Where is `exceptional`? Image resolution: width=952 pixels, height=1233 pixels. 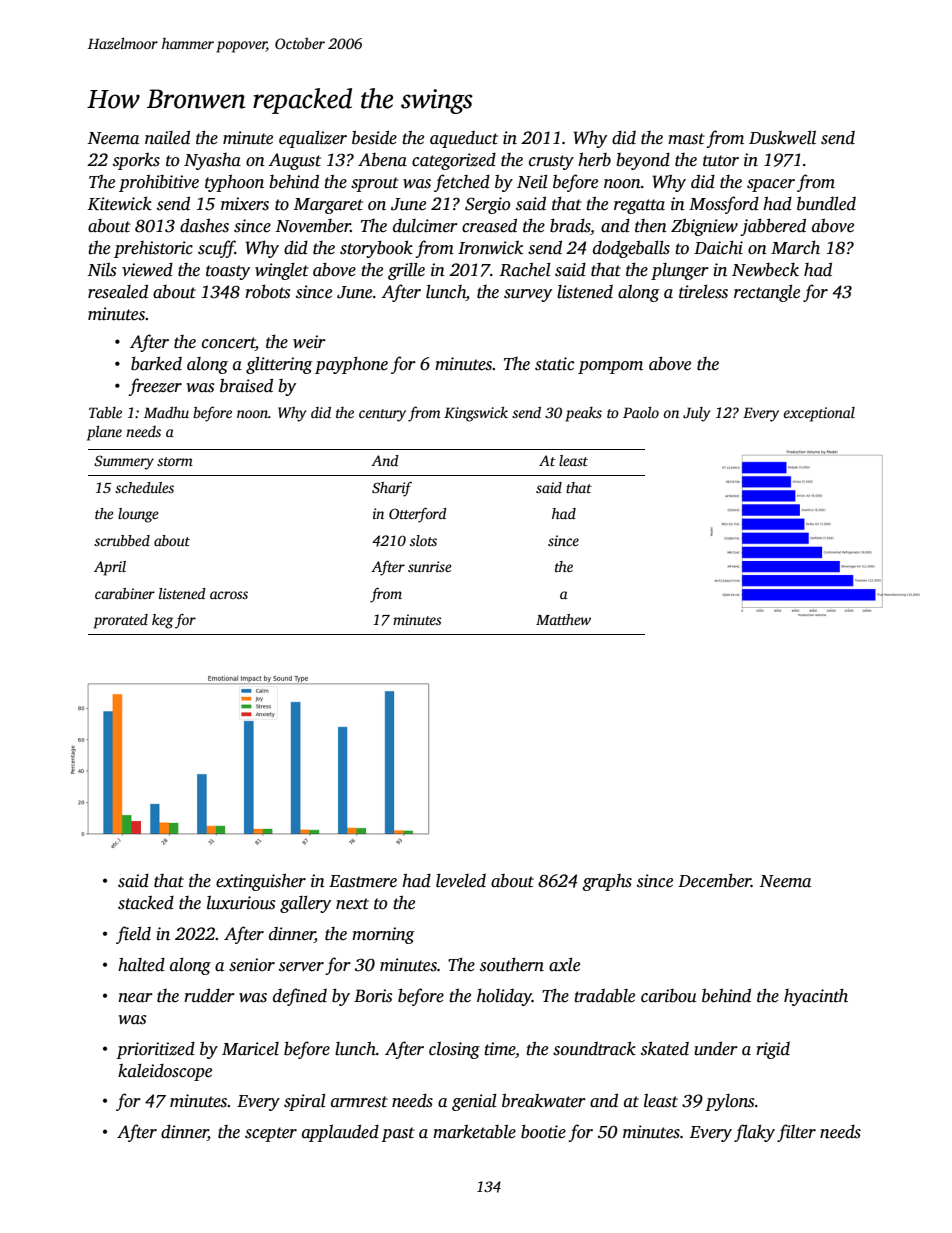 exceptional is located at coordinates (819, 414).
